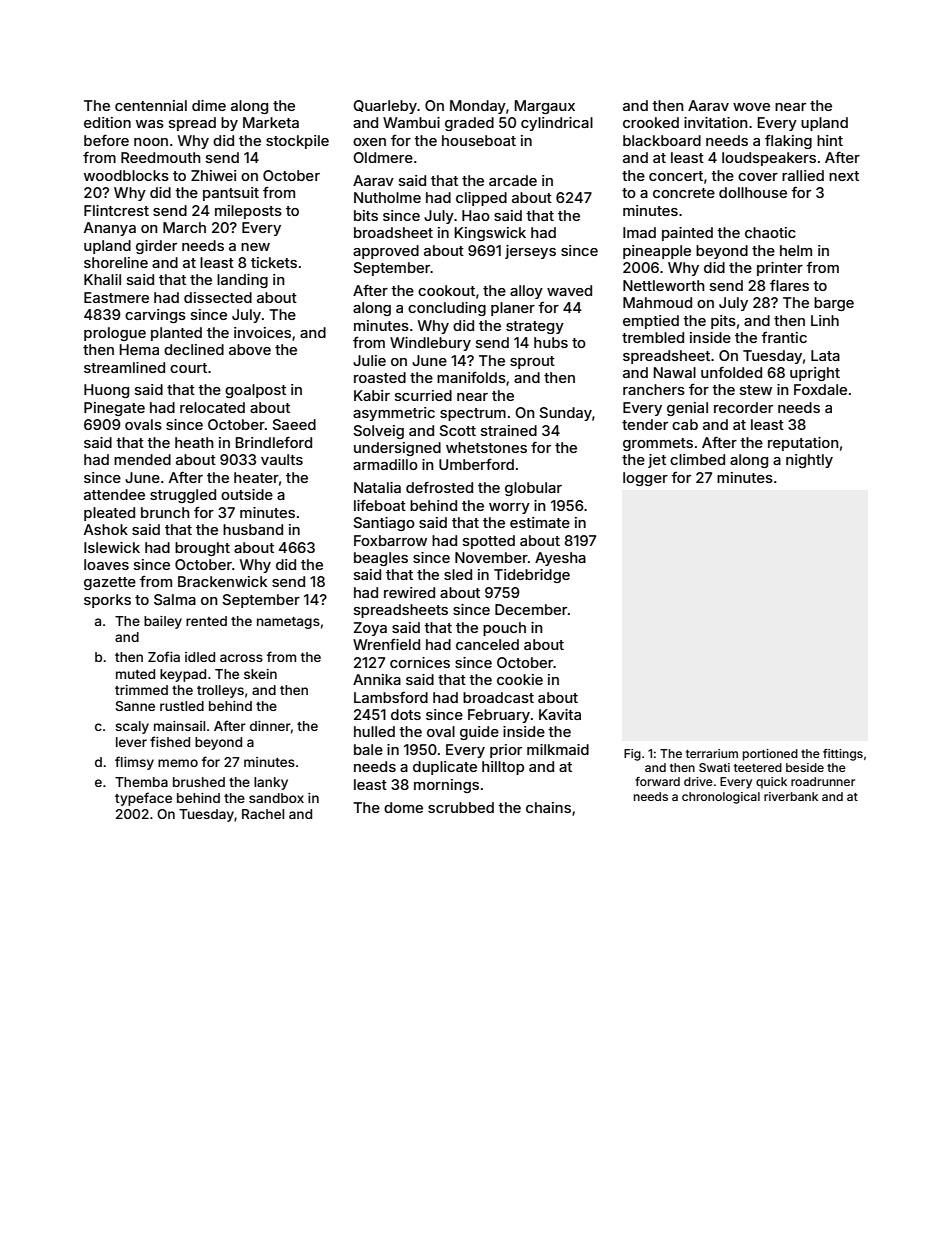 The height and width of the page is (1233, 952). Describe the element at coordinates (385, 107) in the page. I see `Quarleby` at that location.
